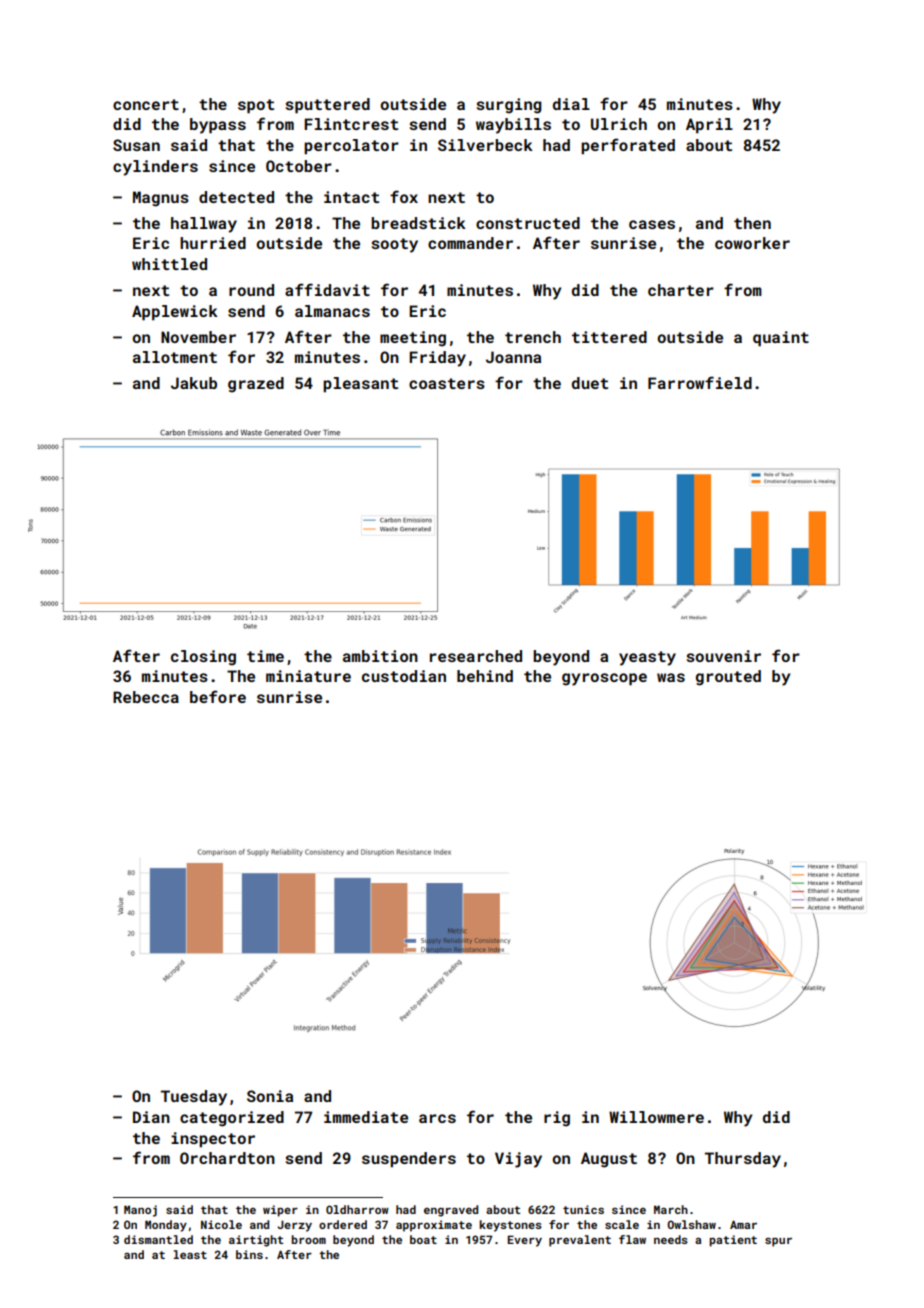  Describe the element at coordinates (513, 126) in the screenshot. I see `waybills` at that location.
